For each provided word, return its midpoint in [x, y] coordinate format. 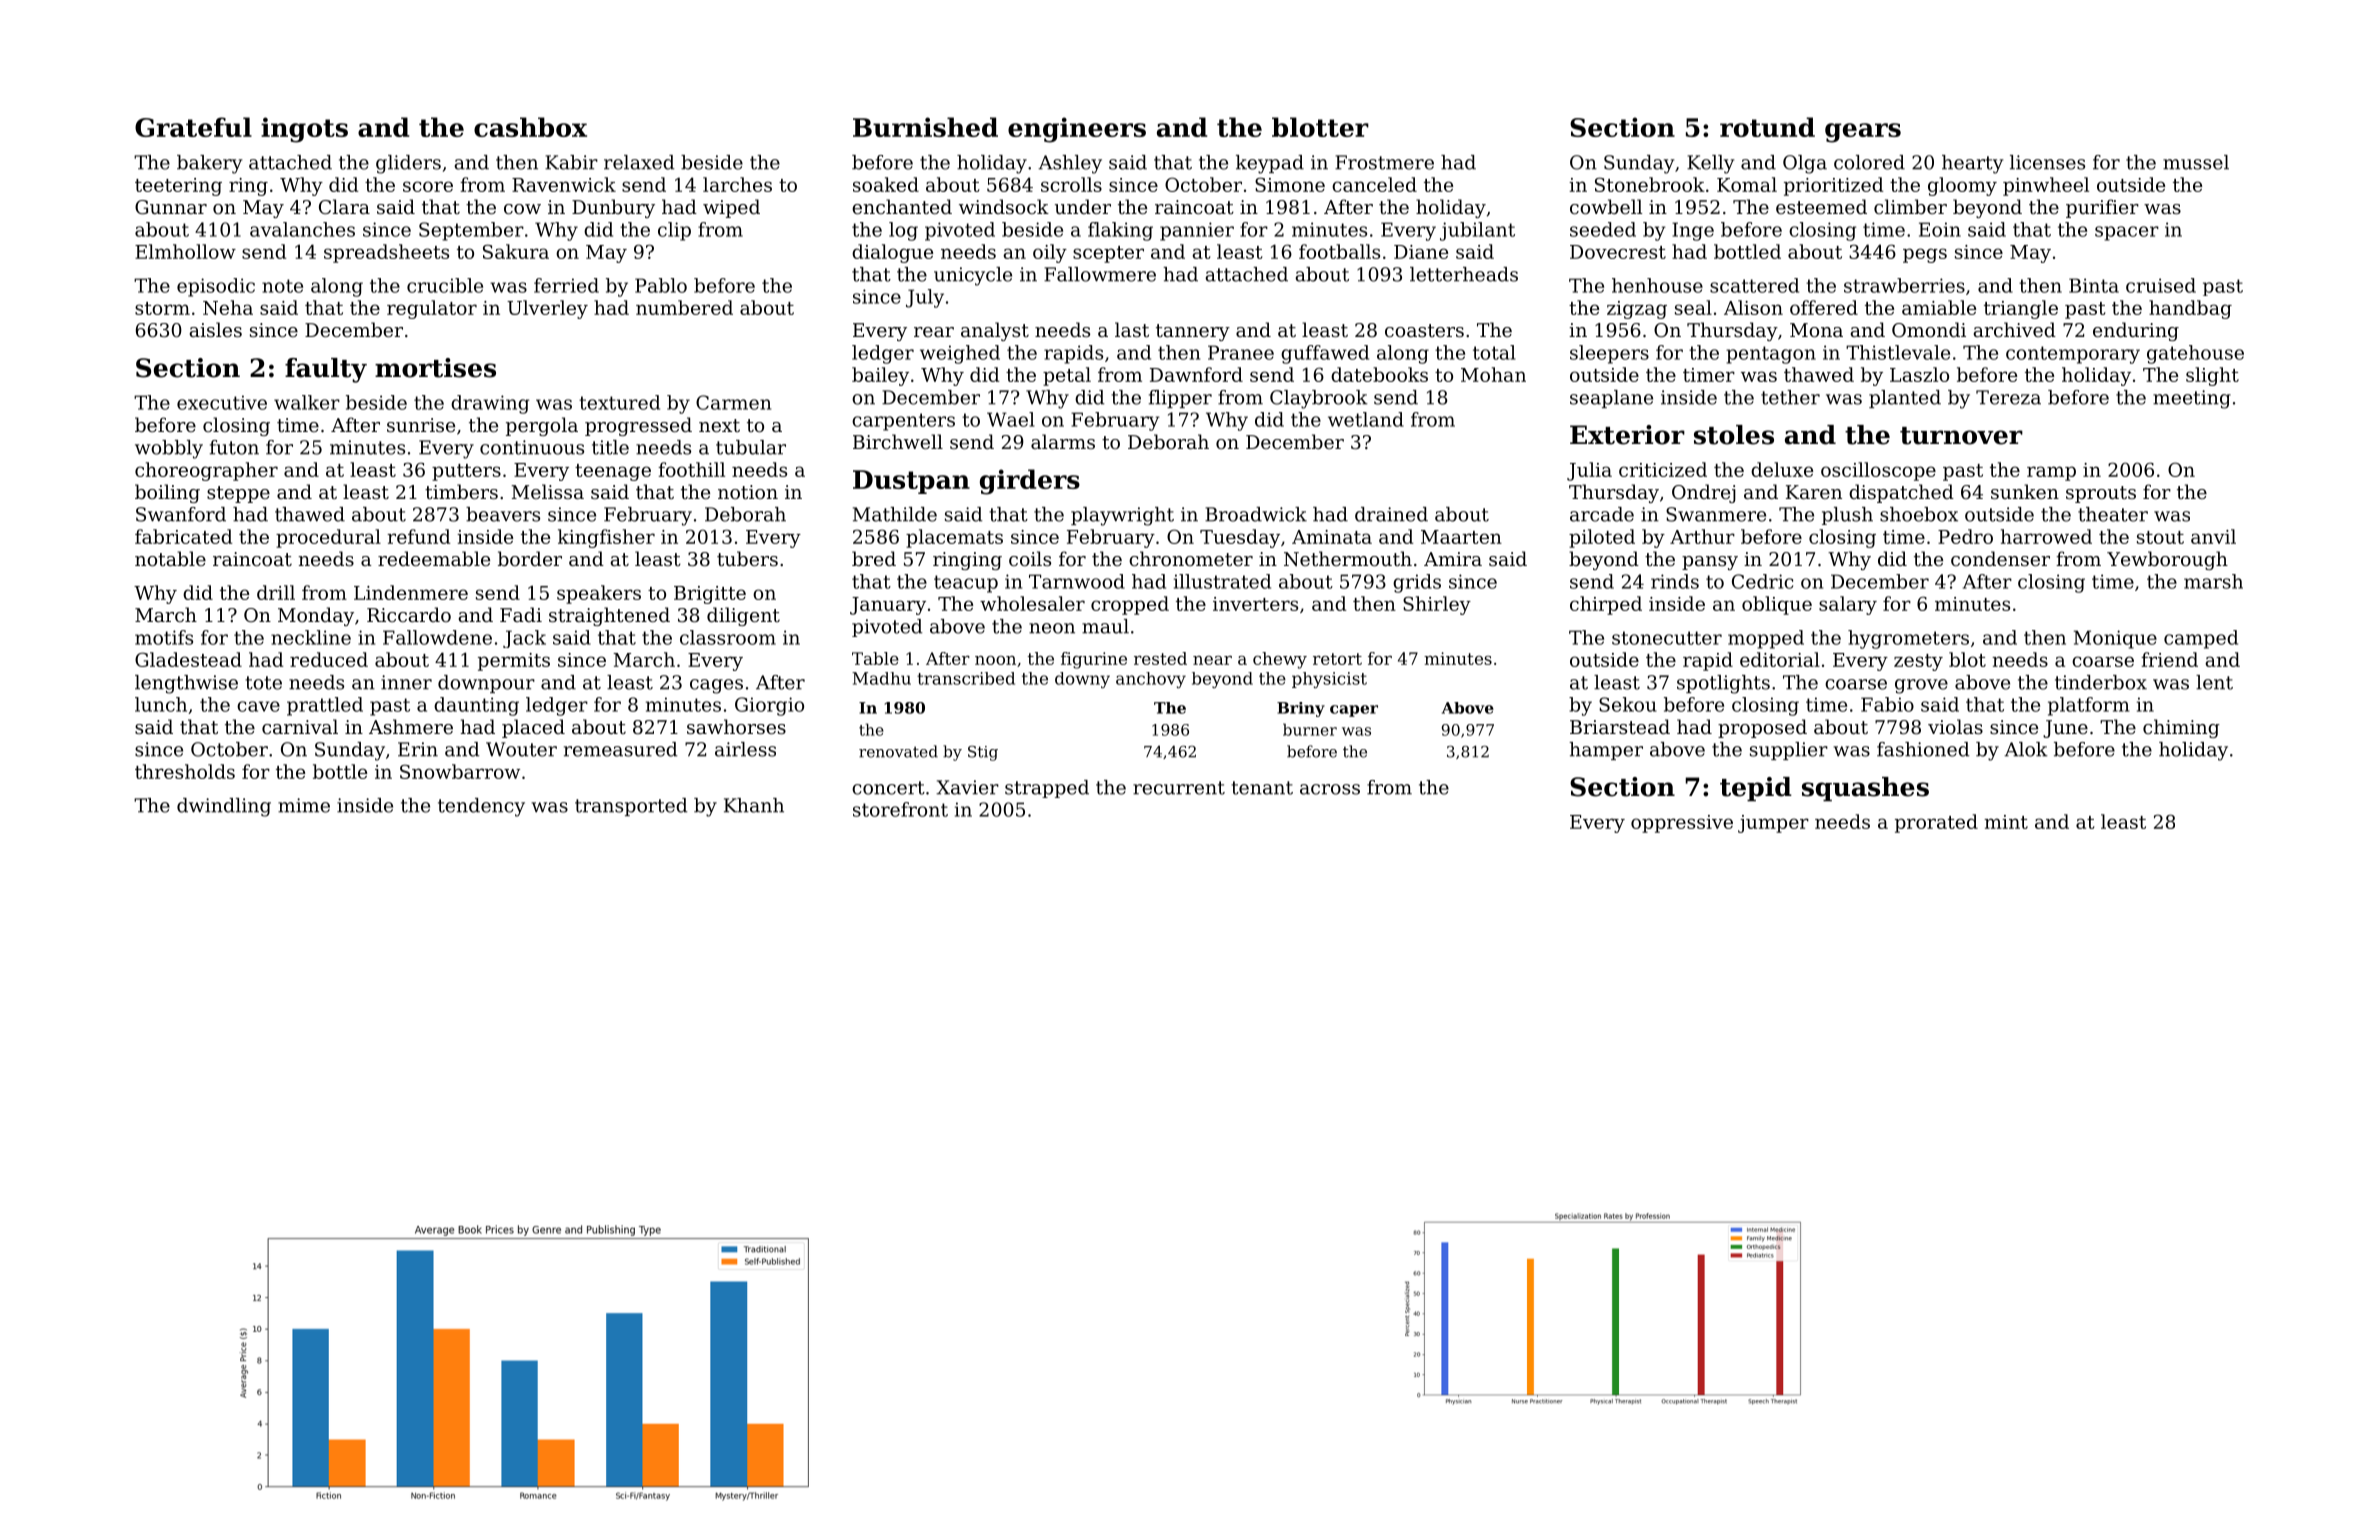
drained [1391, 514]
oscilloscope [1878, 471]
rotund [1767, 127]
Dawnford [1196, 374]
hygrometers [1908, 639]
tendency [481, 807]
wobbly [169, 449]
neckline [311, 637]
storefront [900, 809]
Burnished [925, 127]
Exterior [1627, 435]
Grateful [193, 127]
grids [1417, 583]
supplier [1789, 751]
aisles [216, 329]
